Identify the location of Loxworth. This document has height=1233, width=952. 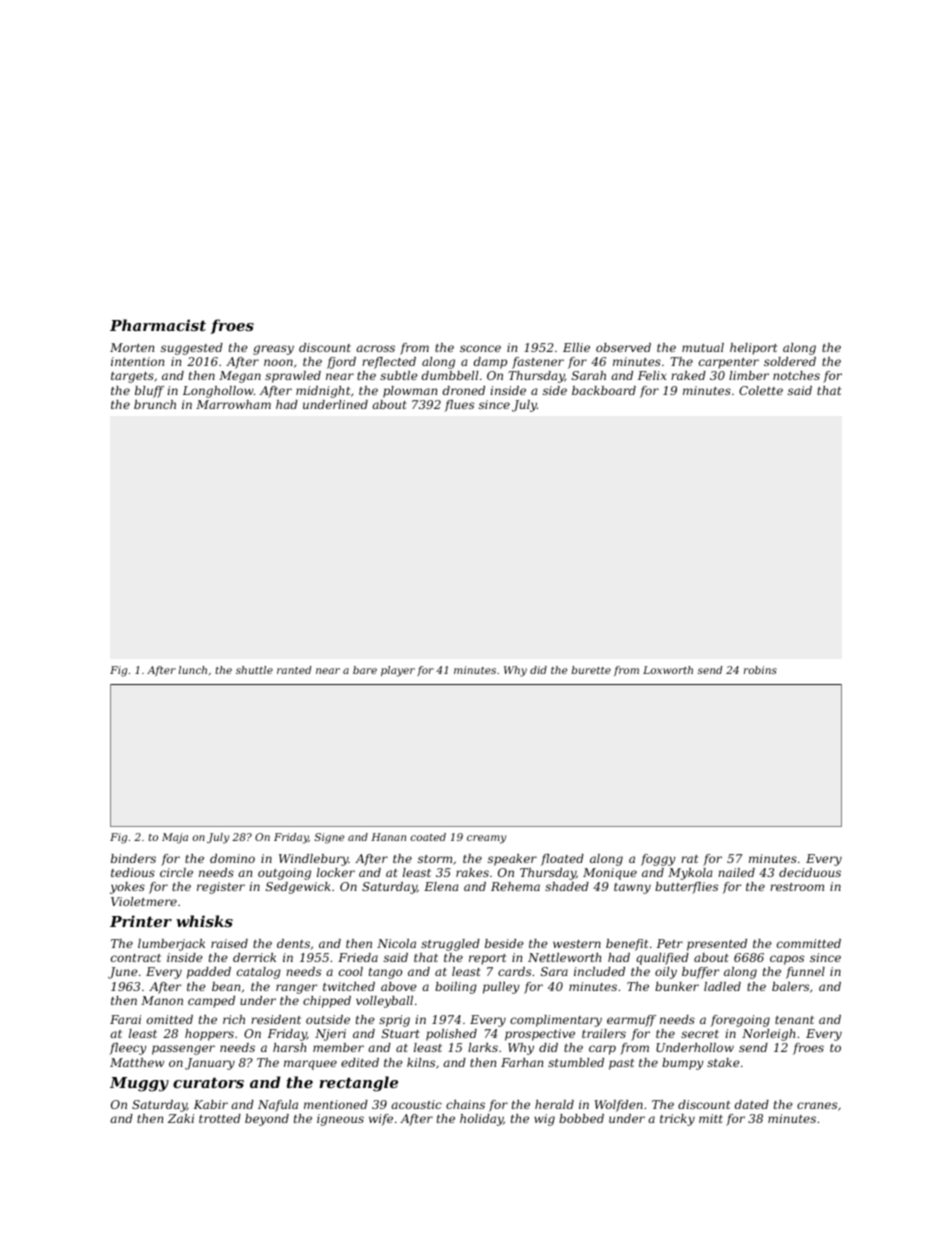
(668, 670).
